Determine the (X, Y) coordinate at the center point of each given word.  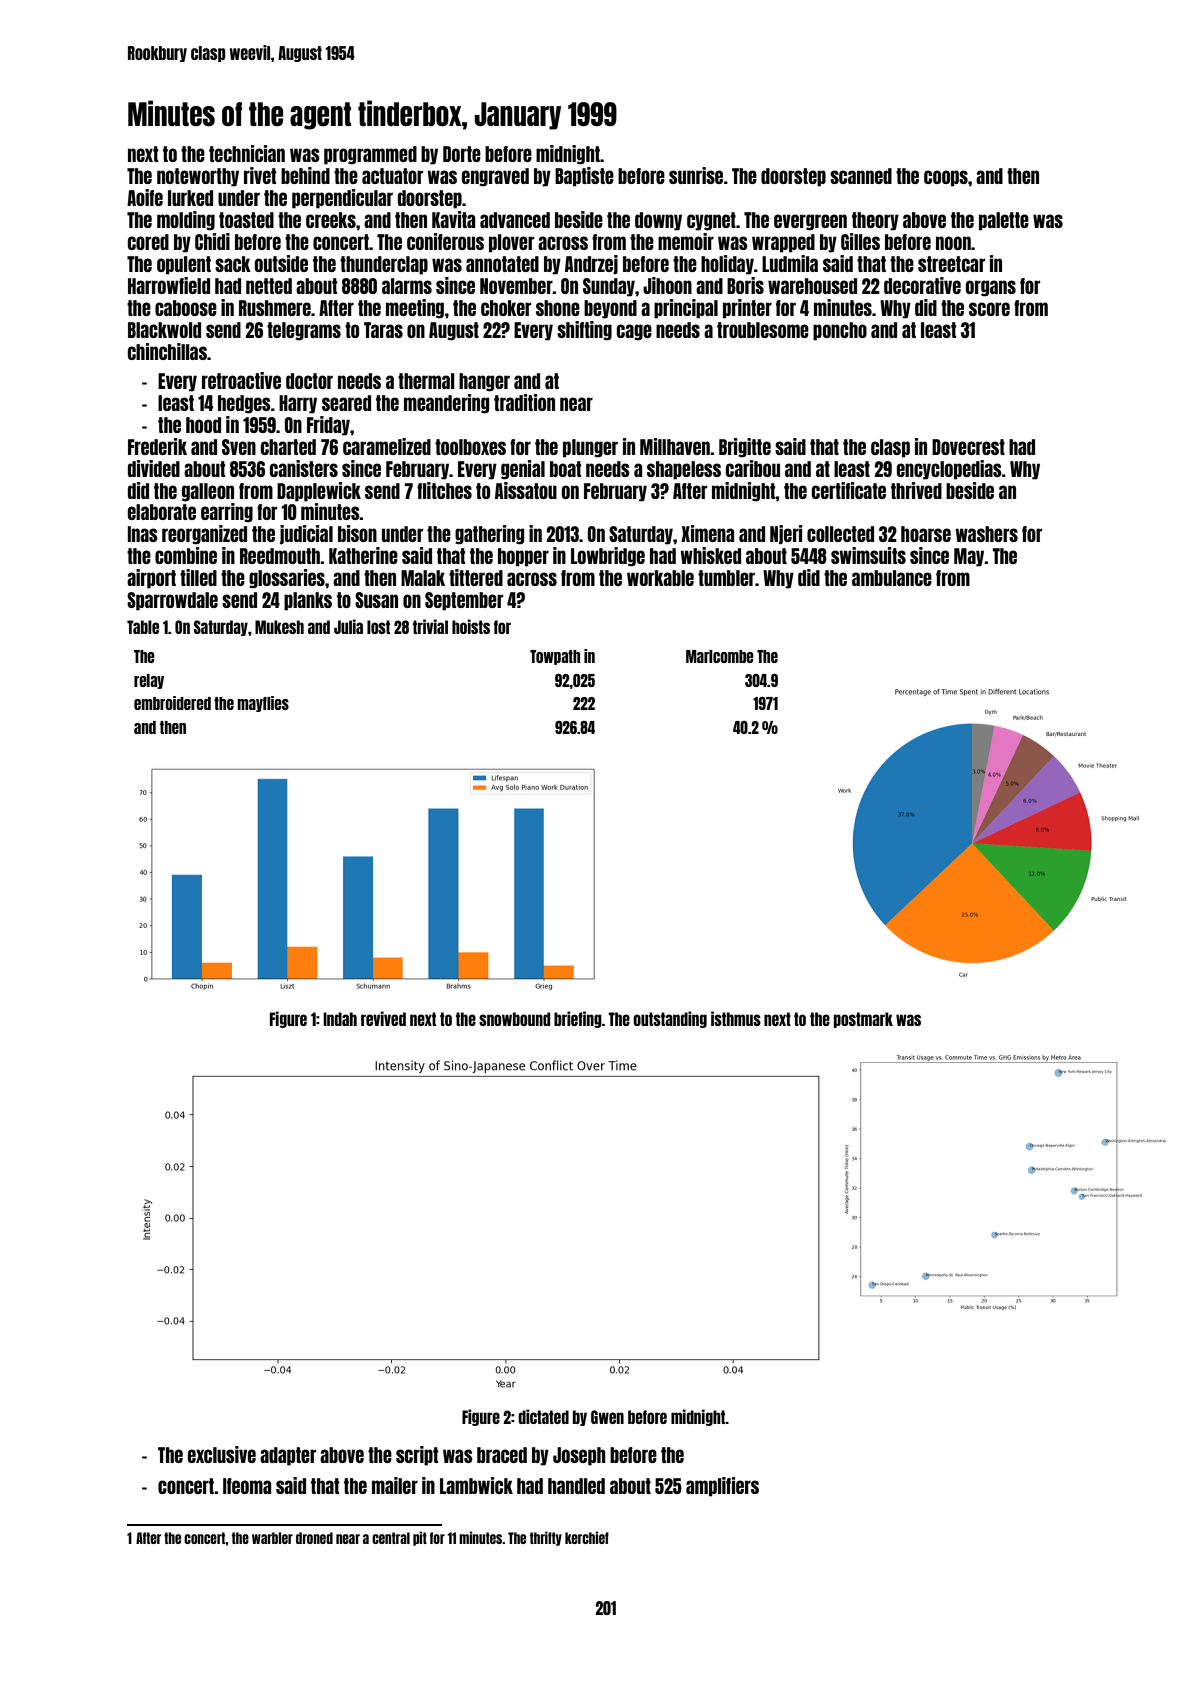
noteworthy (198, 177)
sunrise (696, 175)
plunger (590, 448)
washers (986, 534)
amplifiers (722, 1487)
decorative (922, 285)
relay (149, 681)
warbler (272, 1538)
